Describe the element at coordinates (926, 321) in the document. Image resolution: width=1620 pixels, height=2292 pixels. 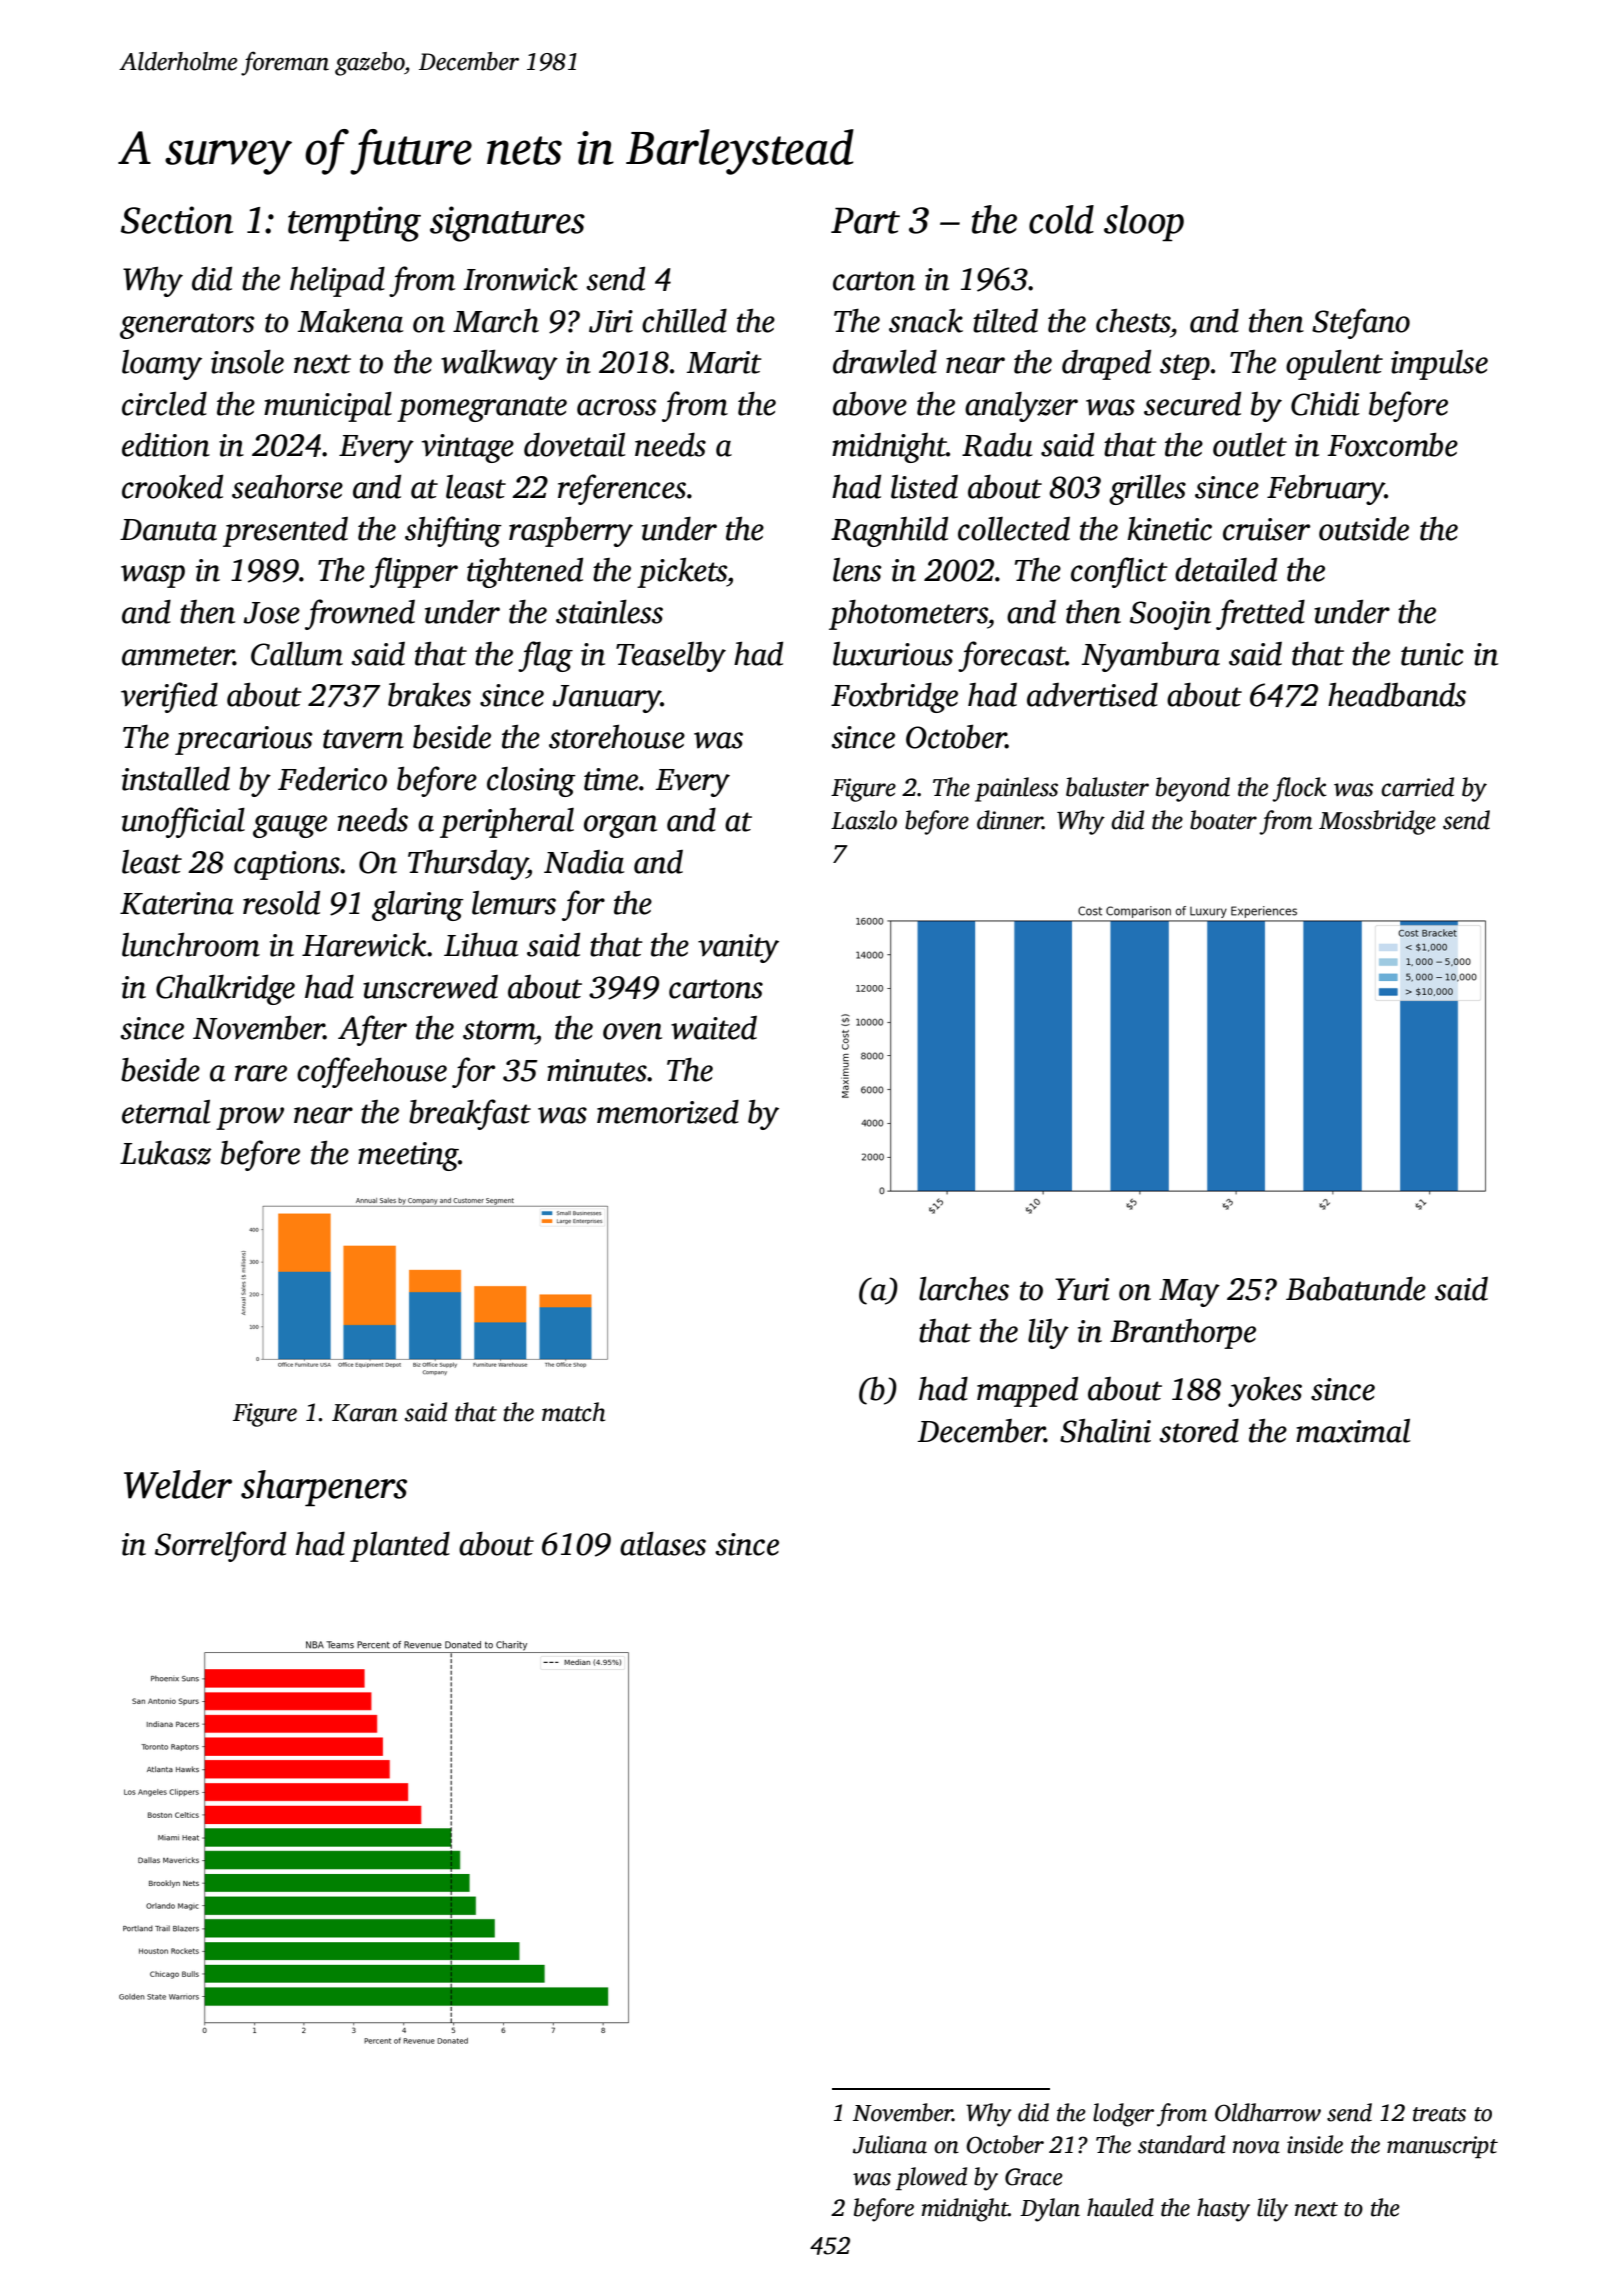
I see `snack` at that location.
